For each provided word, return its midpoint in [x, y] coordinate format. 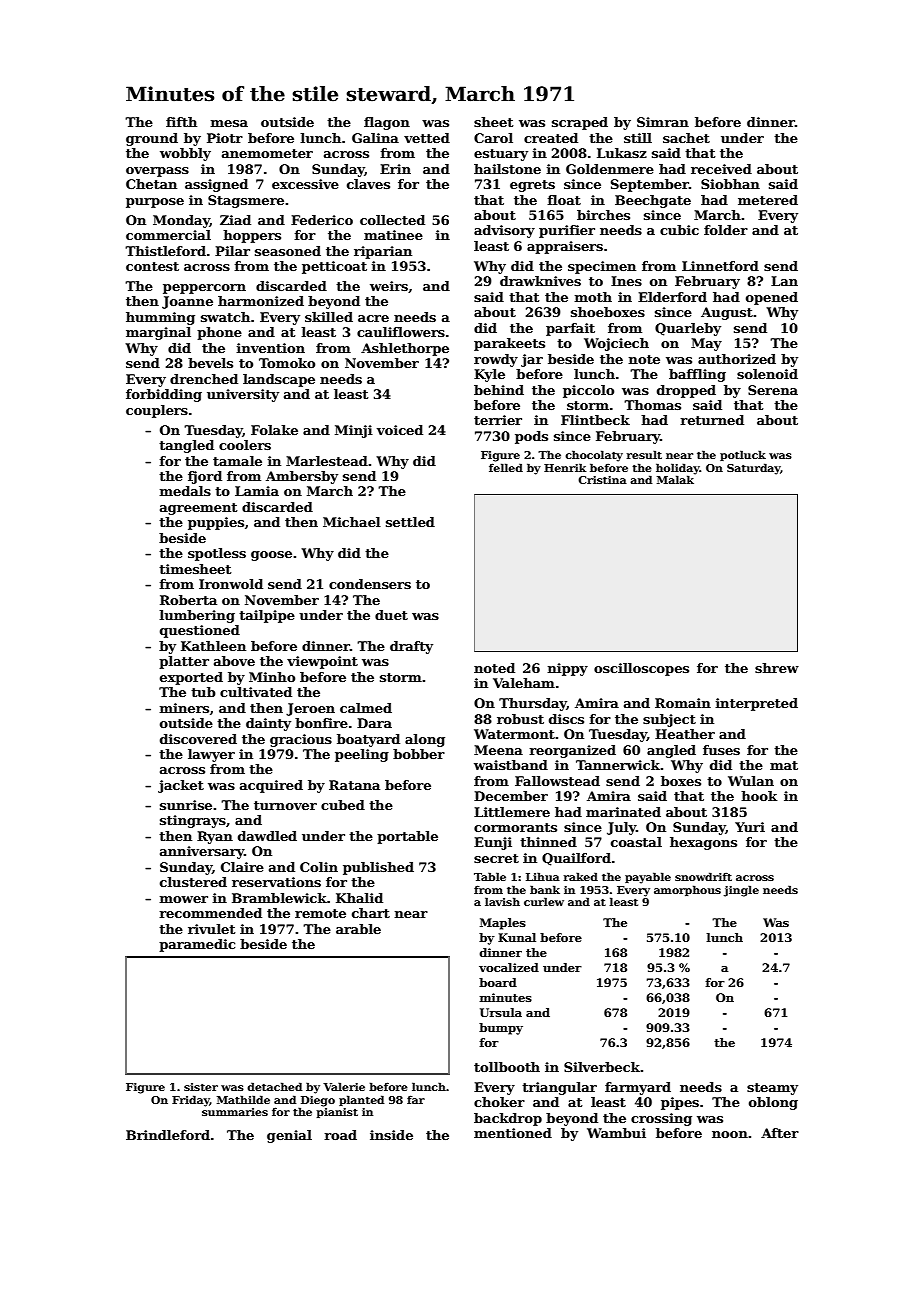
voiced [400, 430]
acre [373, 318]
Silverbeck [602, 1067]
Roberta [188, 600]
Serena [773, 390]
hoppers [252, 236]
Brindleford [168, 1135]
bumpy [501, 1029]
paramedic [197, 945]
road [340, 1135]
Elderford [672, 297]
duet [391, 615]
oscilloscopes [641, 669]
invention [270, 348]
